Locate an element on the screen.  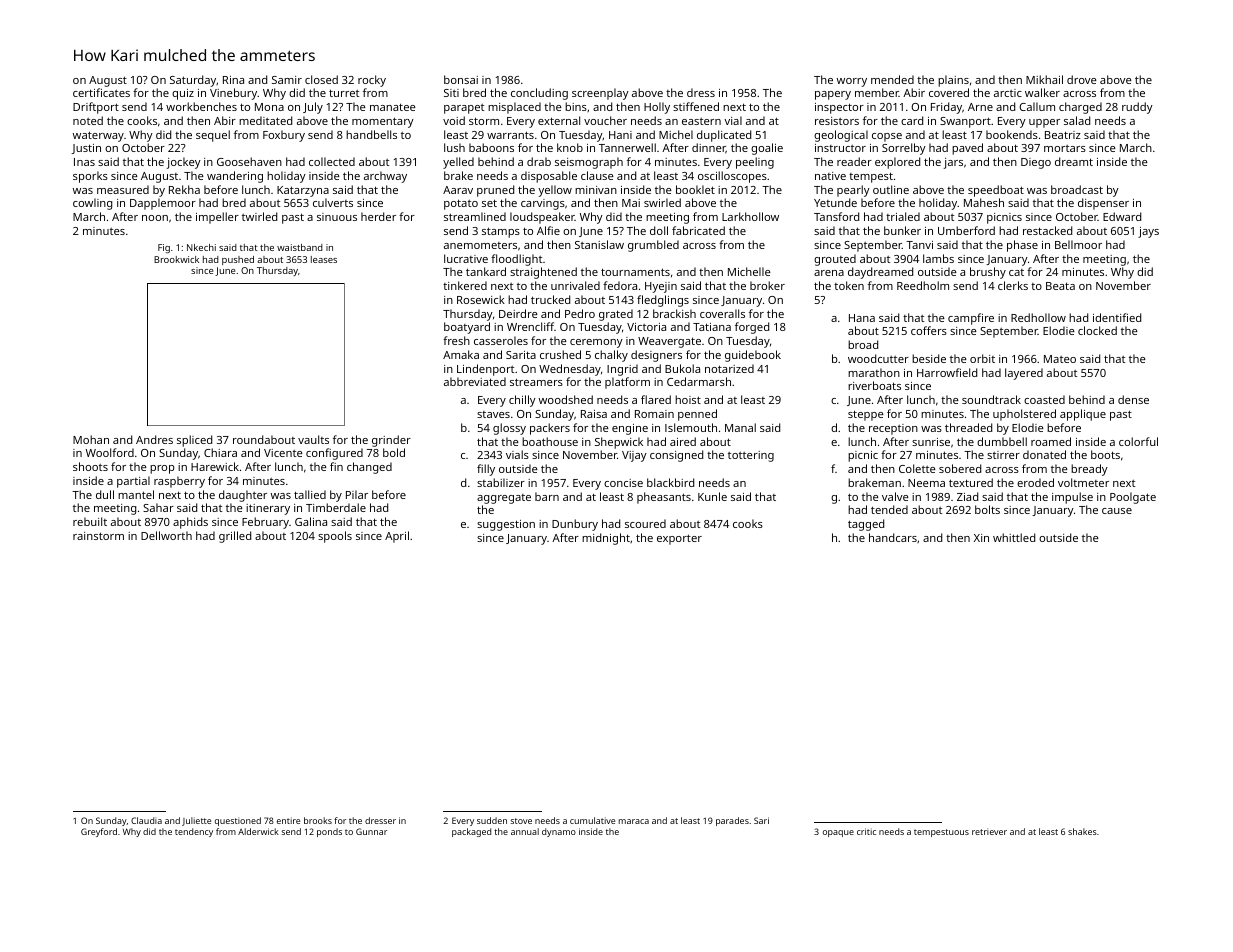
dense is located at coordinates (1133, 399).
